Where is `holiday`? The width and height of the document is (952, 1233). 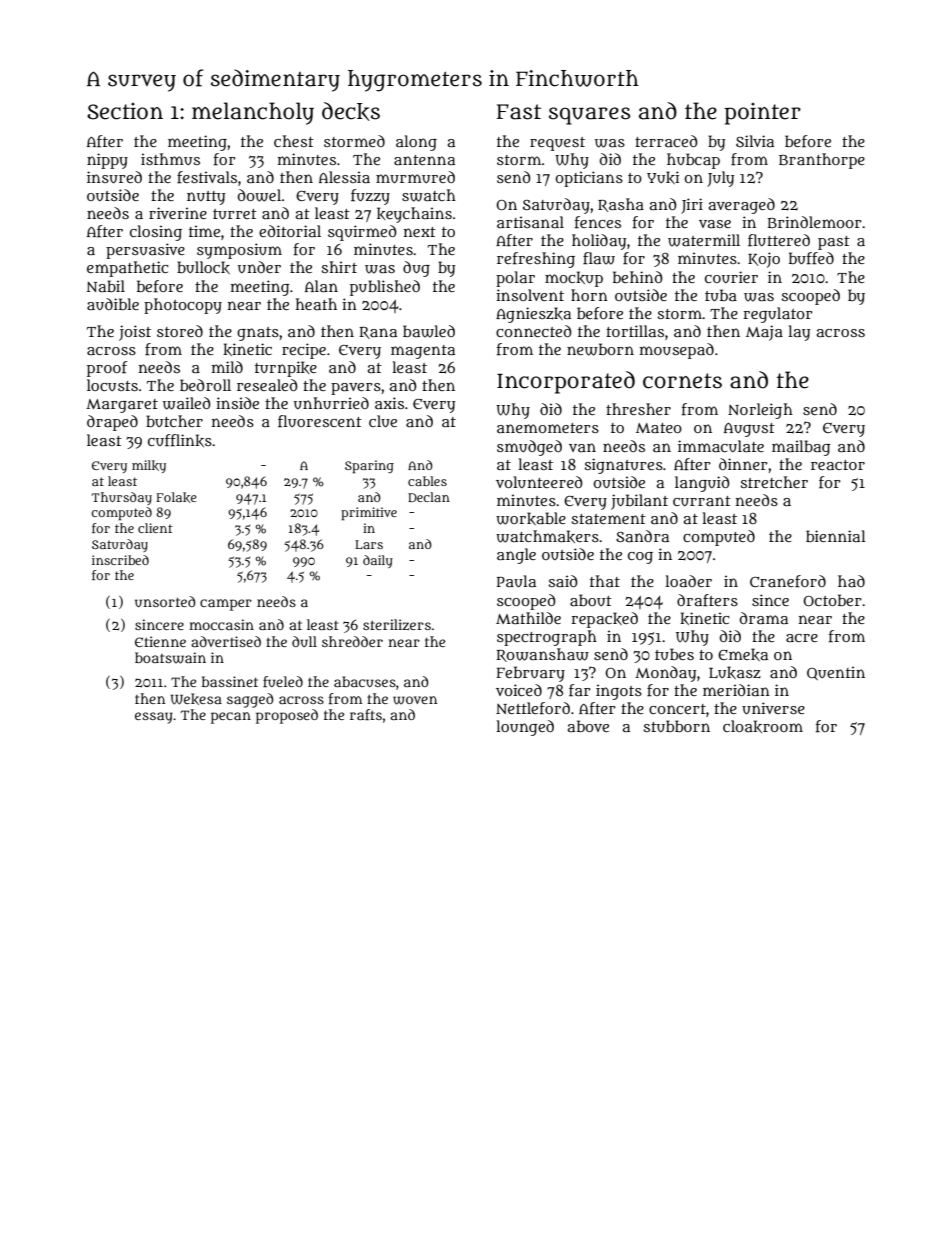 holiday is located at coordinates (599, 242).
